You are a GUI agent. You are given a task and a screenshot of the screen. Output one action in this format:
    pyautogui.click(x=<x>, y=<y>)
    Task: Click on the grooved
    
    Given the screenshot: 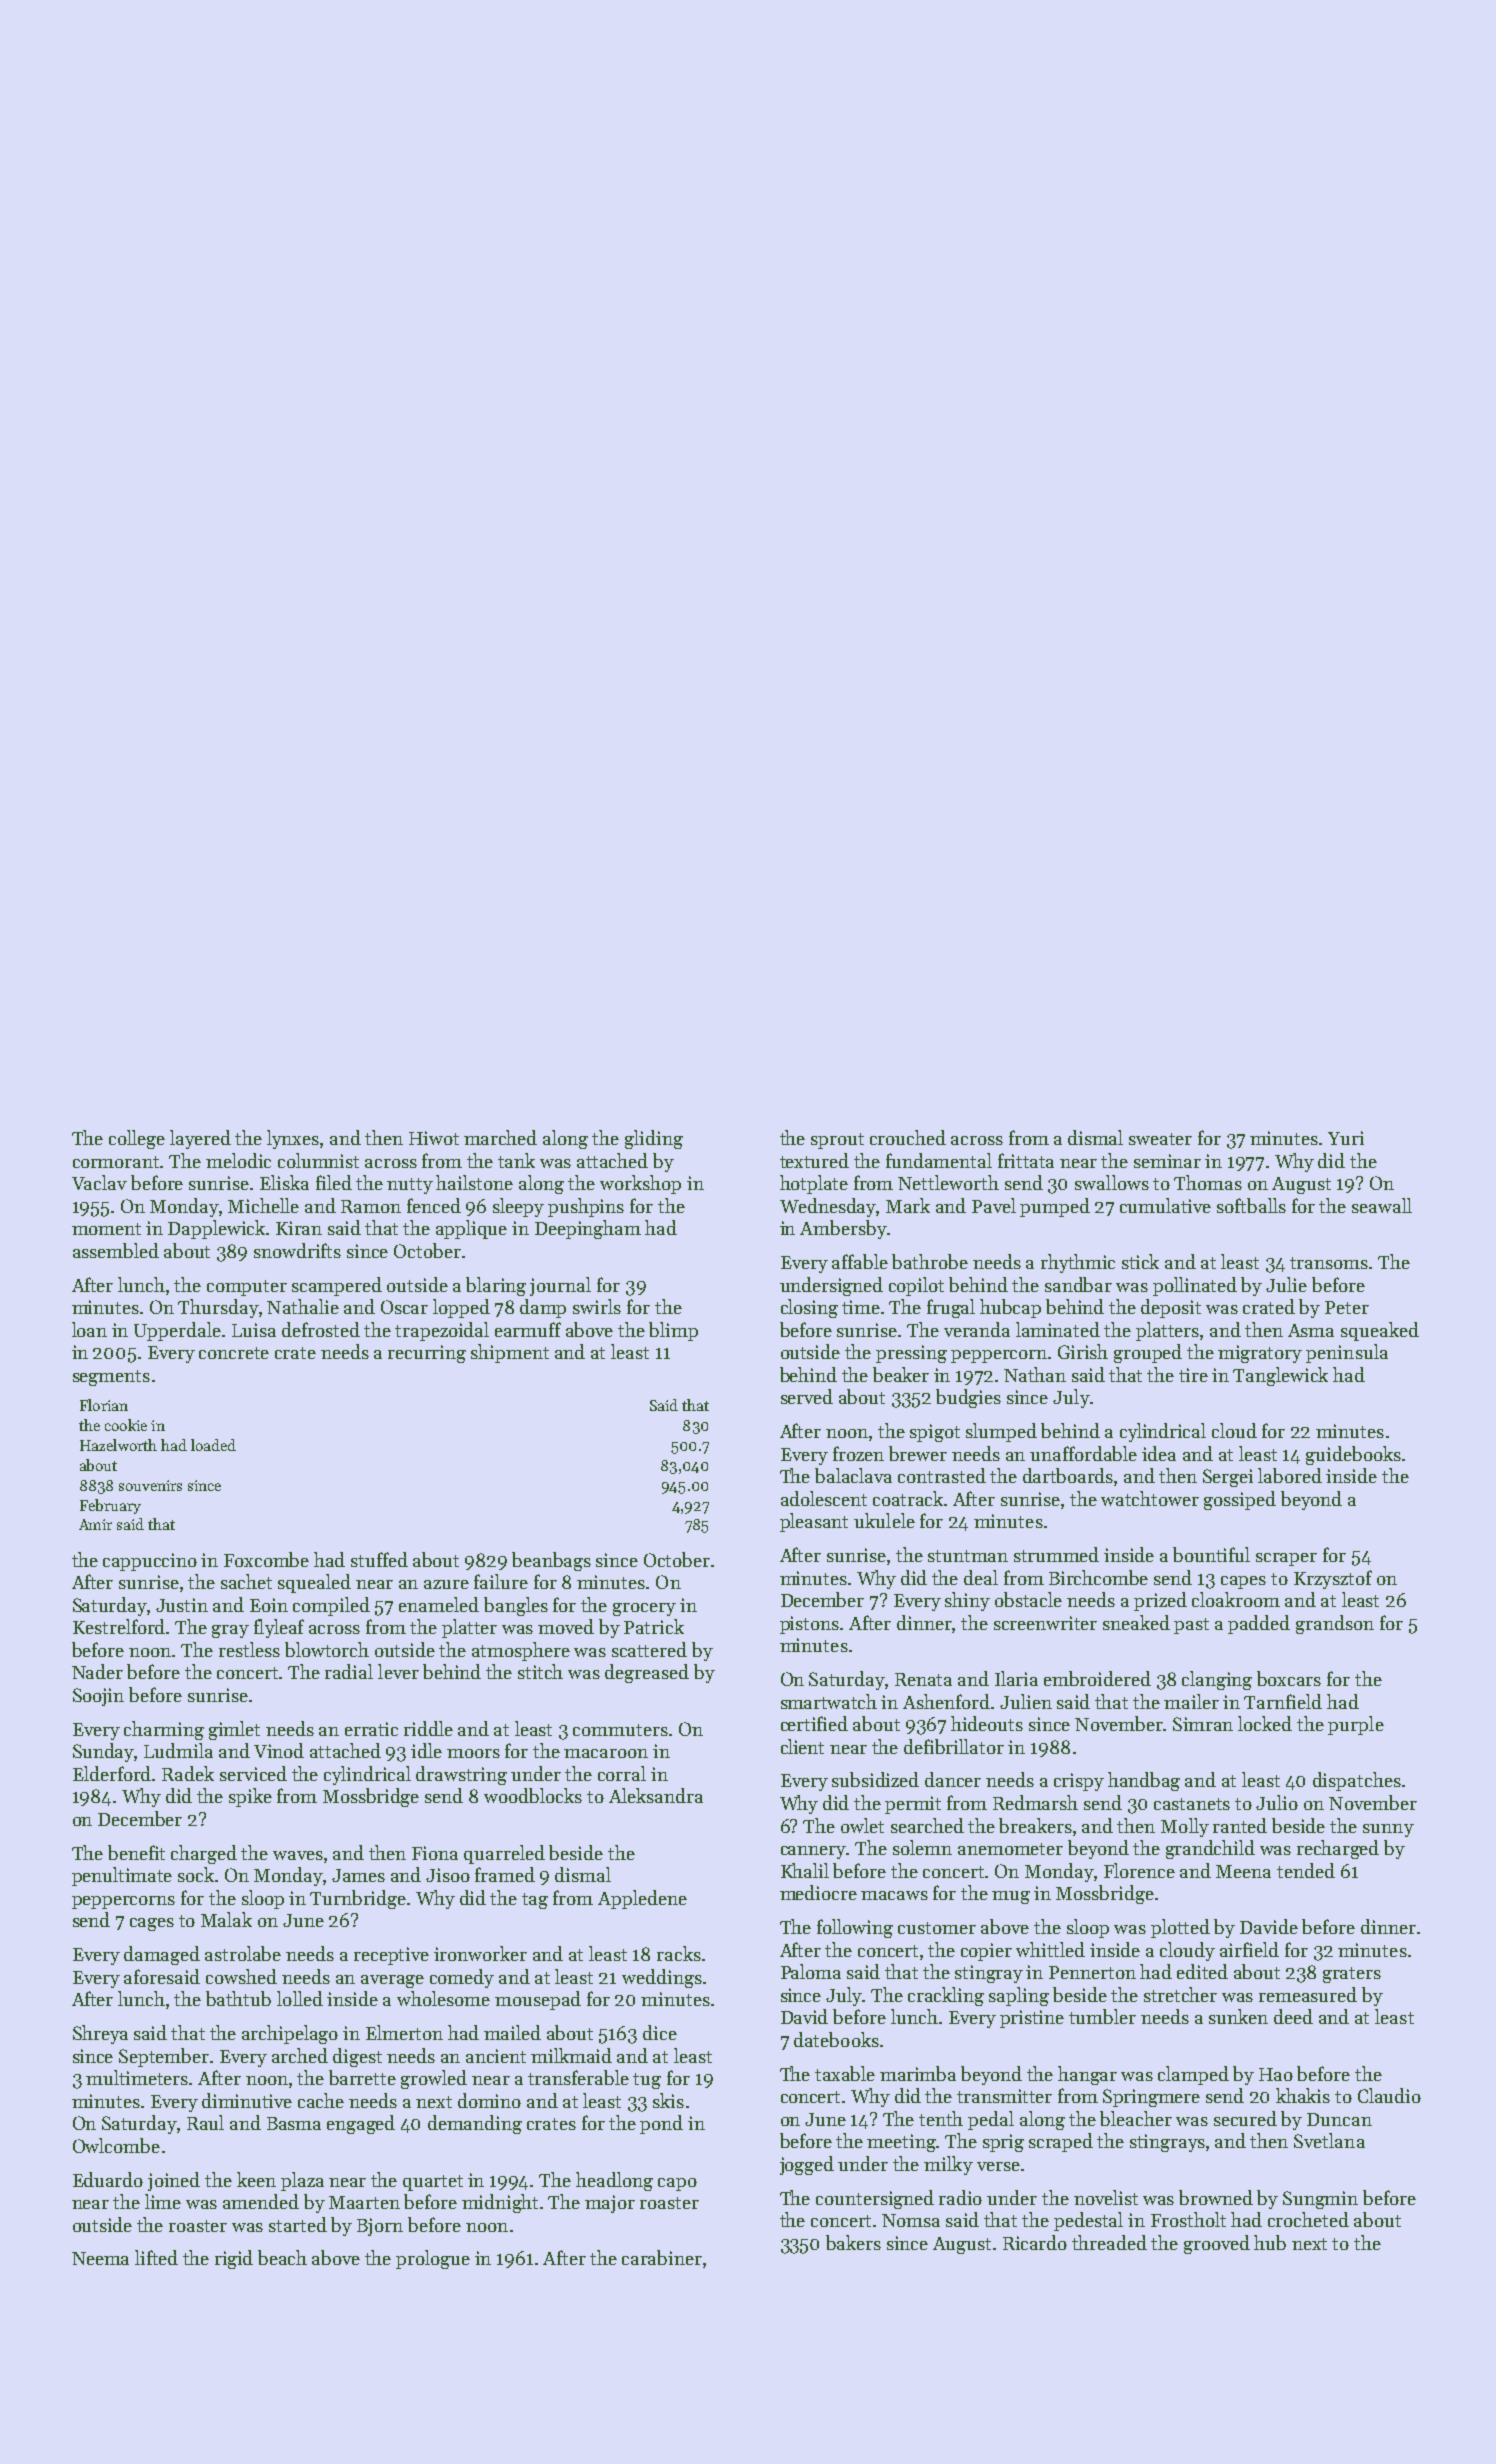 What is the action you would take?
    pyautogui.click(x=1217, y=2244)
